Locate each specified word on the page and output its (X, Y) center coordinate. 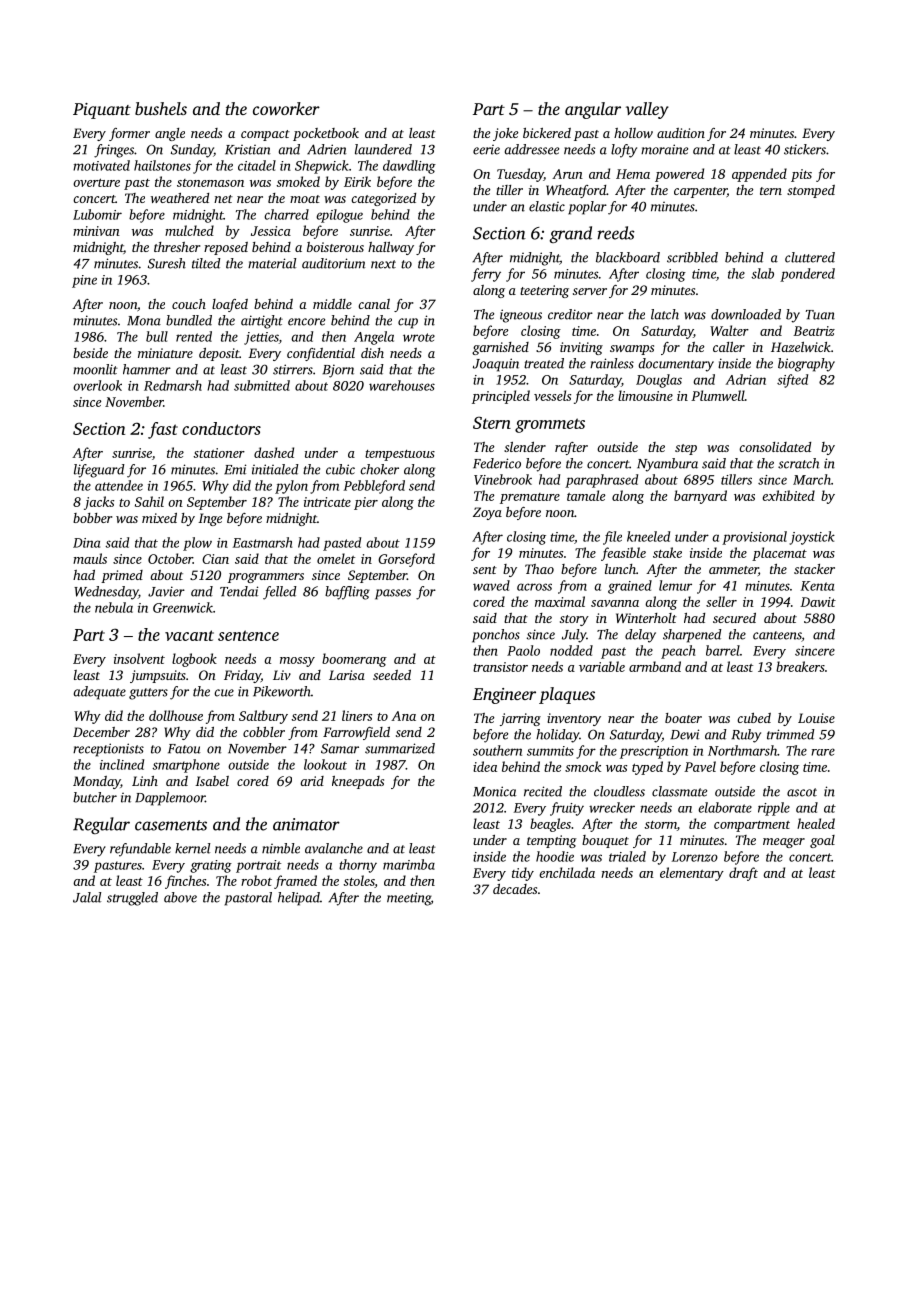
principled (501, 397)
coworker (286, 108)
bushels (161, 108)
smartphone (186, 766)
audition (681, 133)
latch (665, 314)
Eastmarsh (262, 542)
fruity (567, 809)
